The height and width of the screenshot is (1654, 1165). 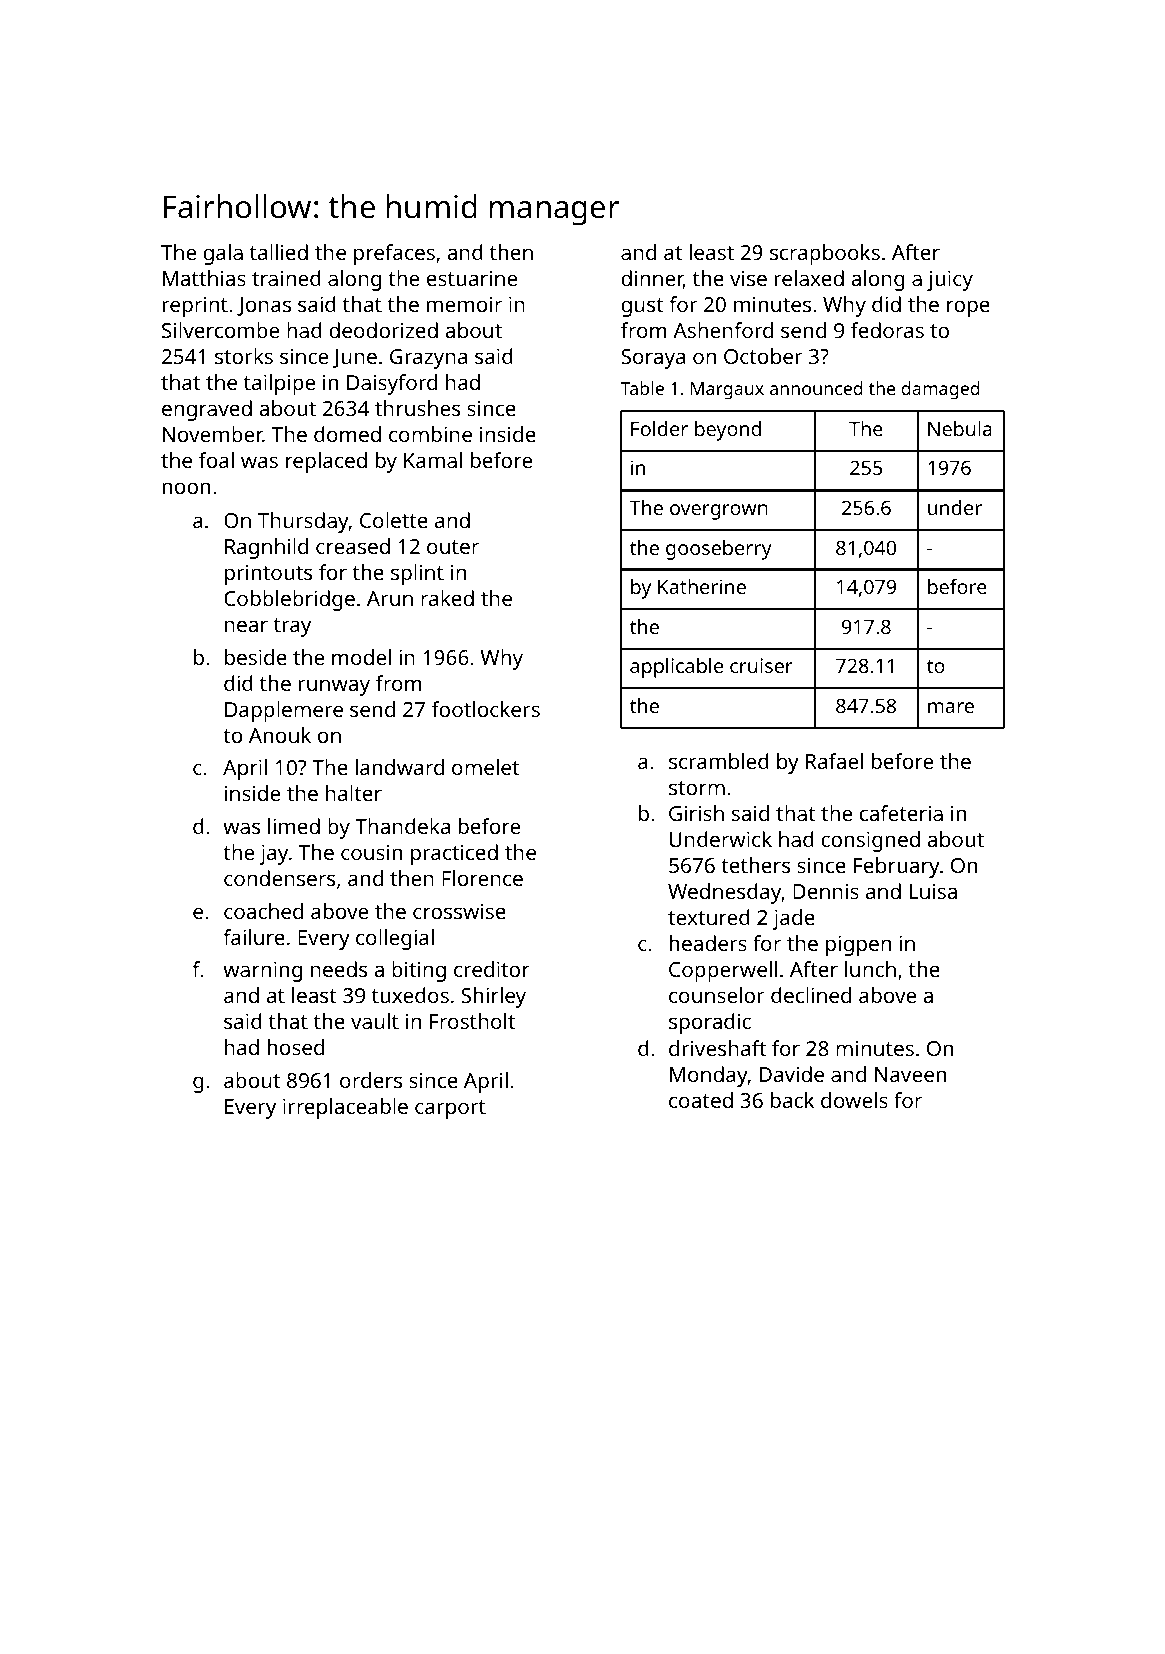 What do you see at coordinates (701, 1100) in the screenshot?
I see `coated` at bounding box center [701, 1100].
